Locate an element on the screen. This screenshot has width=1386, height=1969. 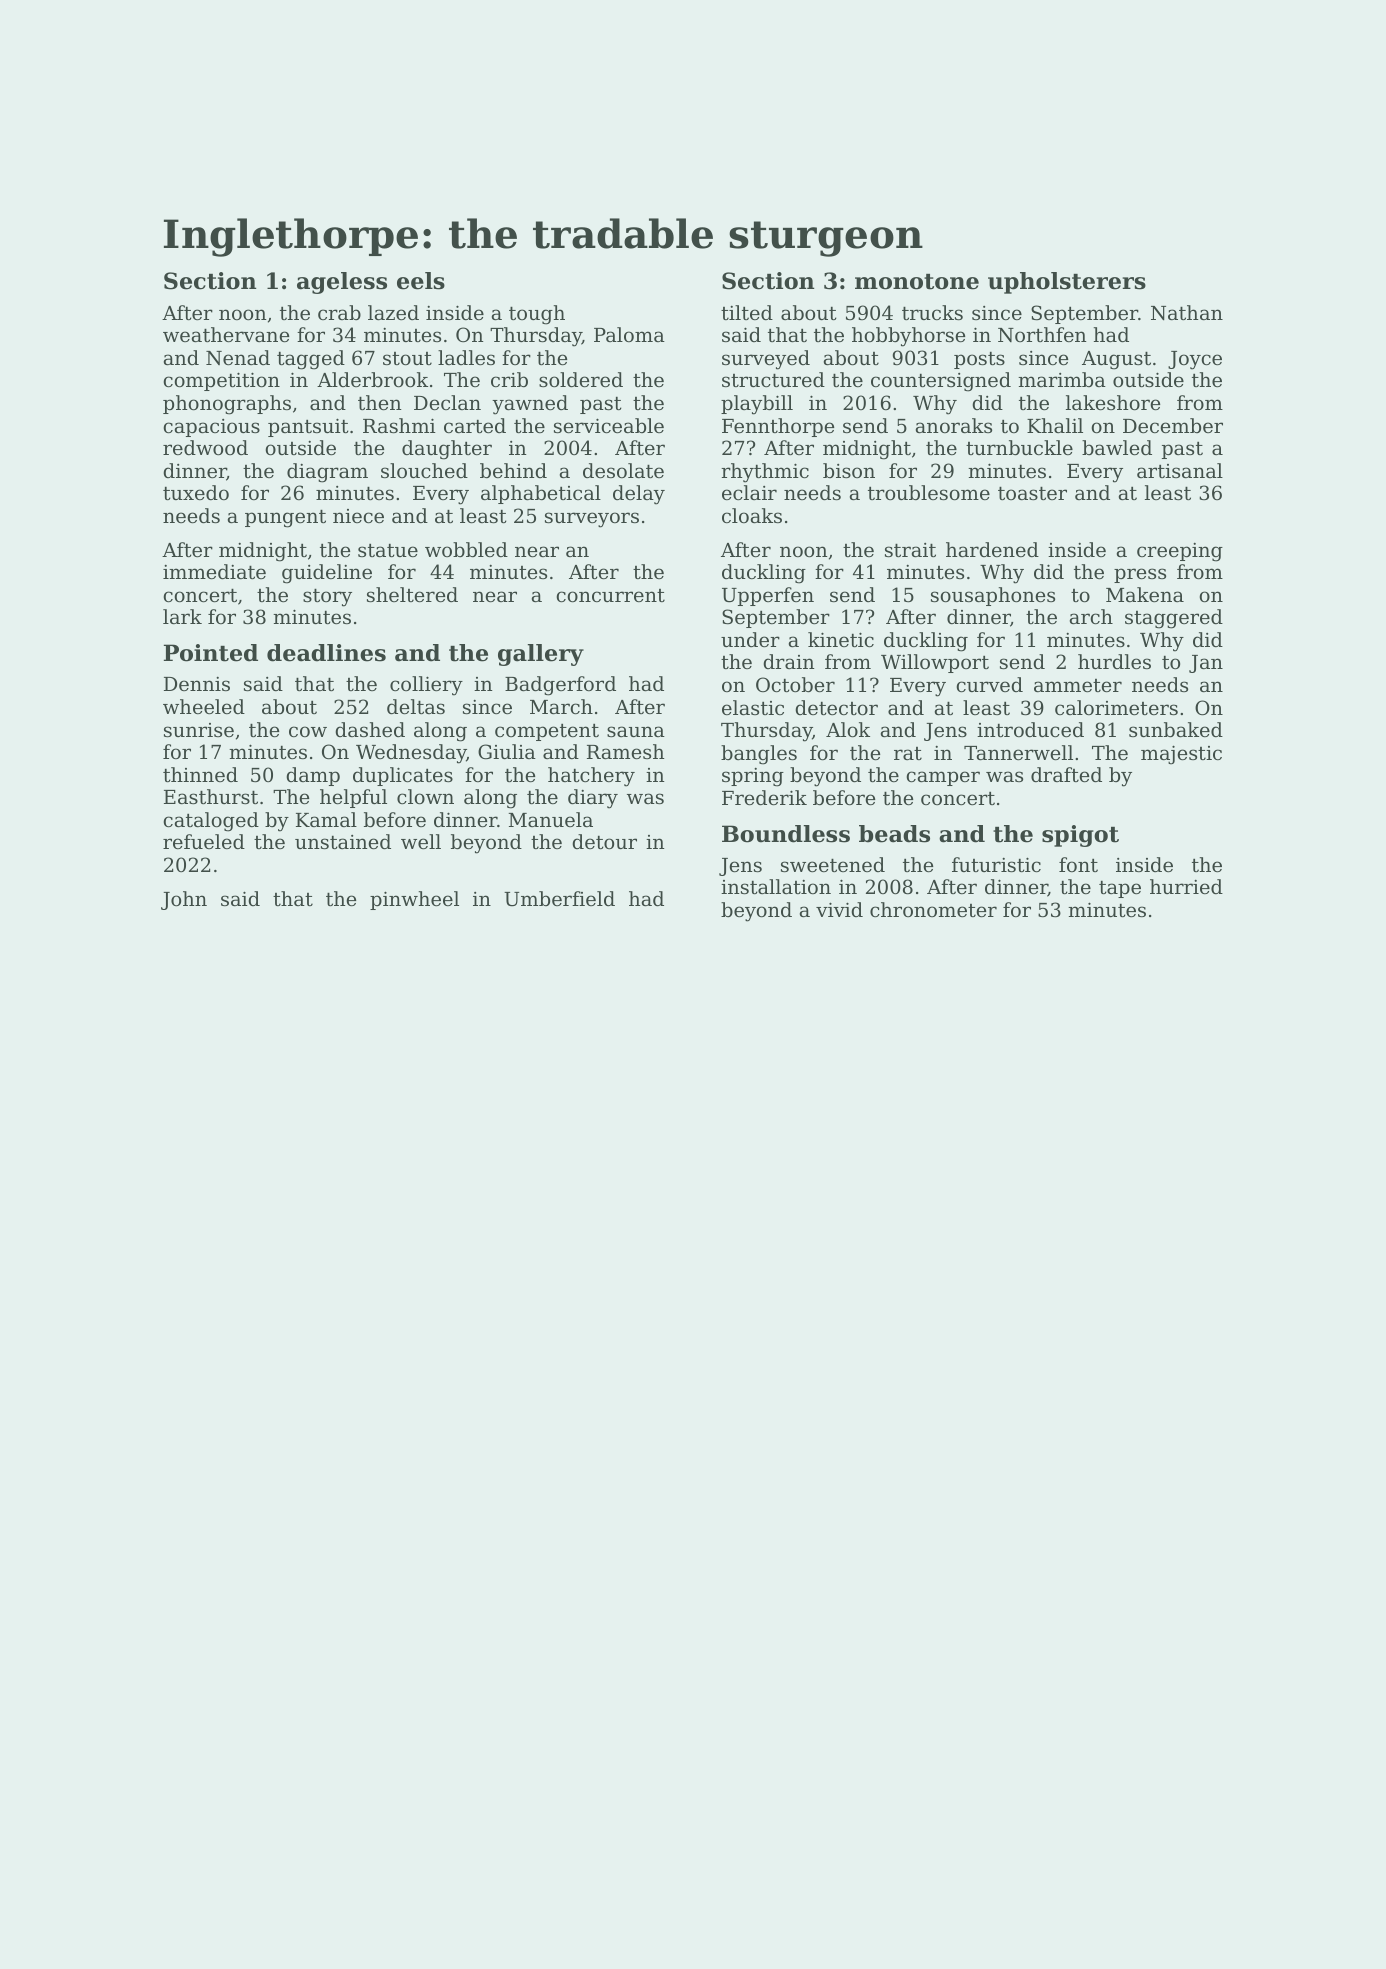
chronometer is located at coordinates (933, 909).
